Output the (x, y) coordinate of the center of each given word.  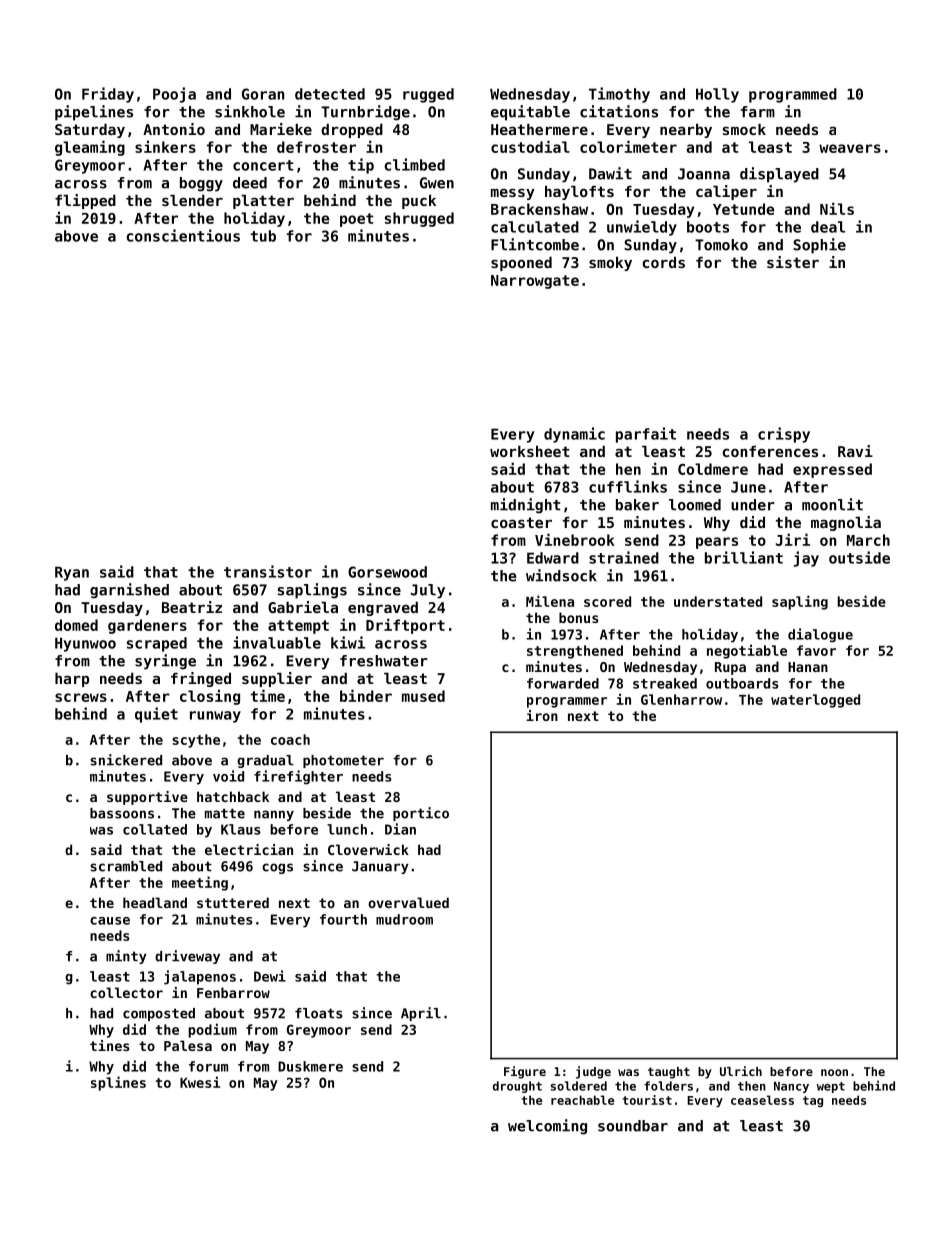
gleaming (90, 148)
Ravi (855, 451)
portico (421, 814)
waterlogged (815, 701)
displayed (779, 175)
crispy (784, 435)
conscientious (183, 235)
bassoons (122, 813)
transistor (268, 571)
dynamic (574, 435)
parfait (646, 435)
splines (118, 1083)
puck (419, 202)
